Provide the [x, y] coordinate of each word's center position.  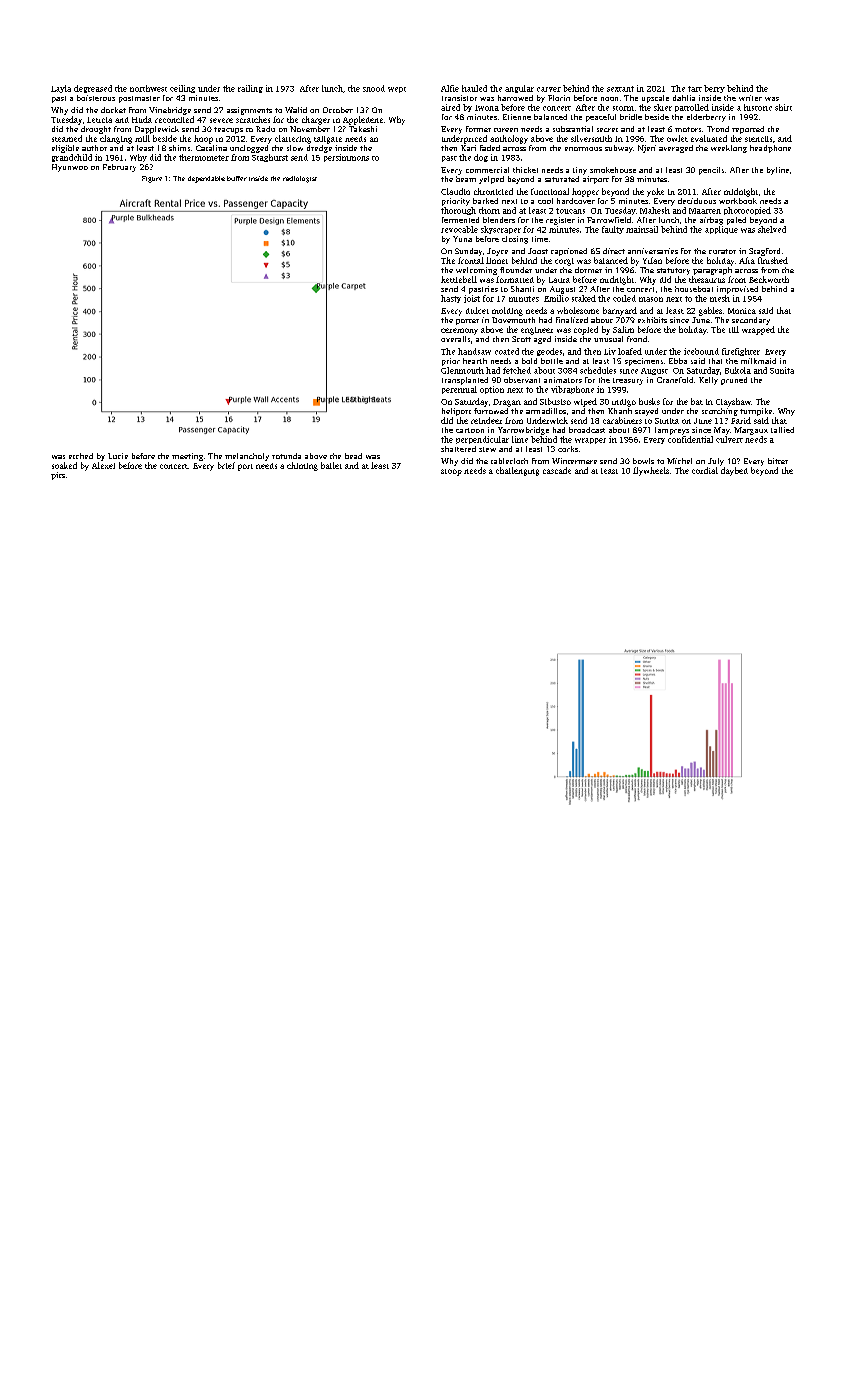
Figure [152, 179]
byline [778, 171]
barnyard [620, 311]
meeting [187, 457]
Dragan [507, 403]
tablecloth [509, 461]
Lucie [118, 456]
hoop [203, 139]
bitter [778, 461]
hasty [451, 299]
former [478, 129]
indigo [624, 403]
